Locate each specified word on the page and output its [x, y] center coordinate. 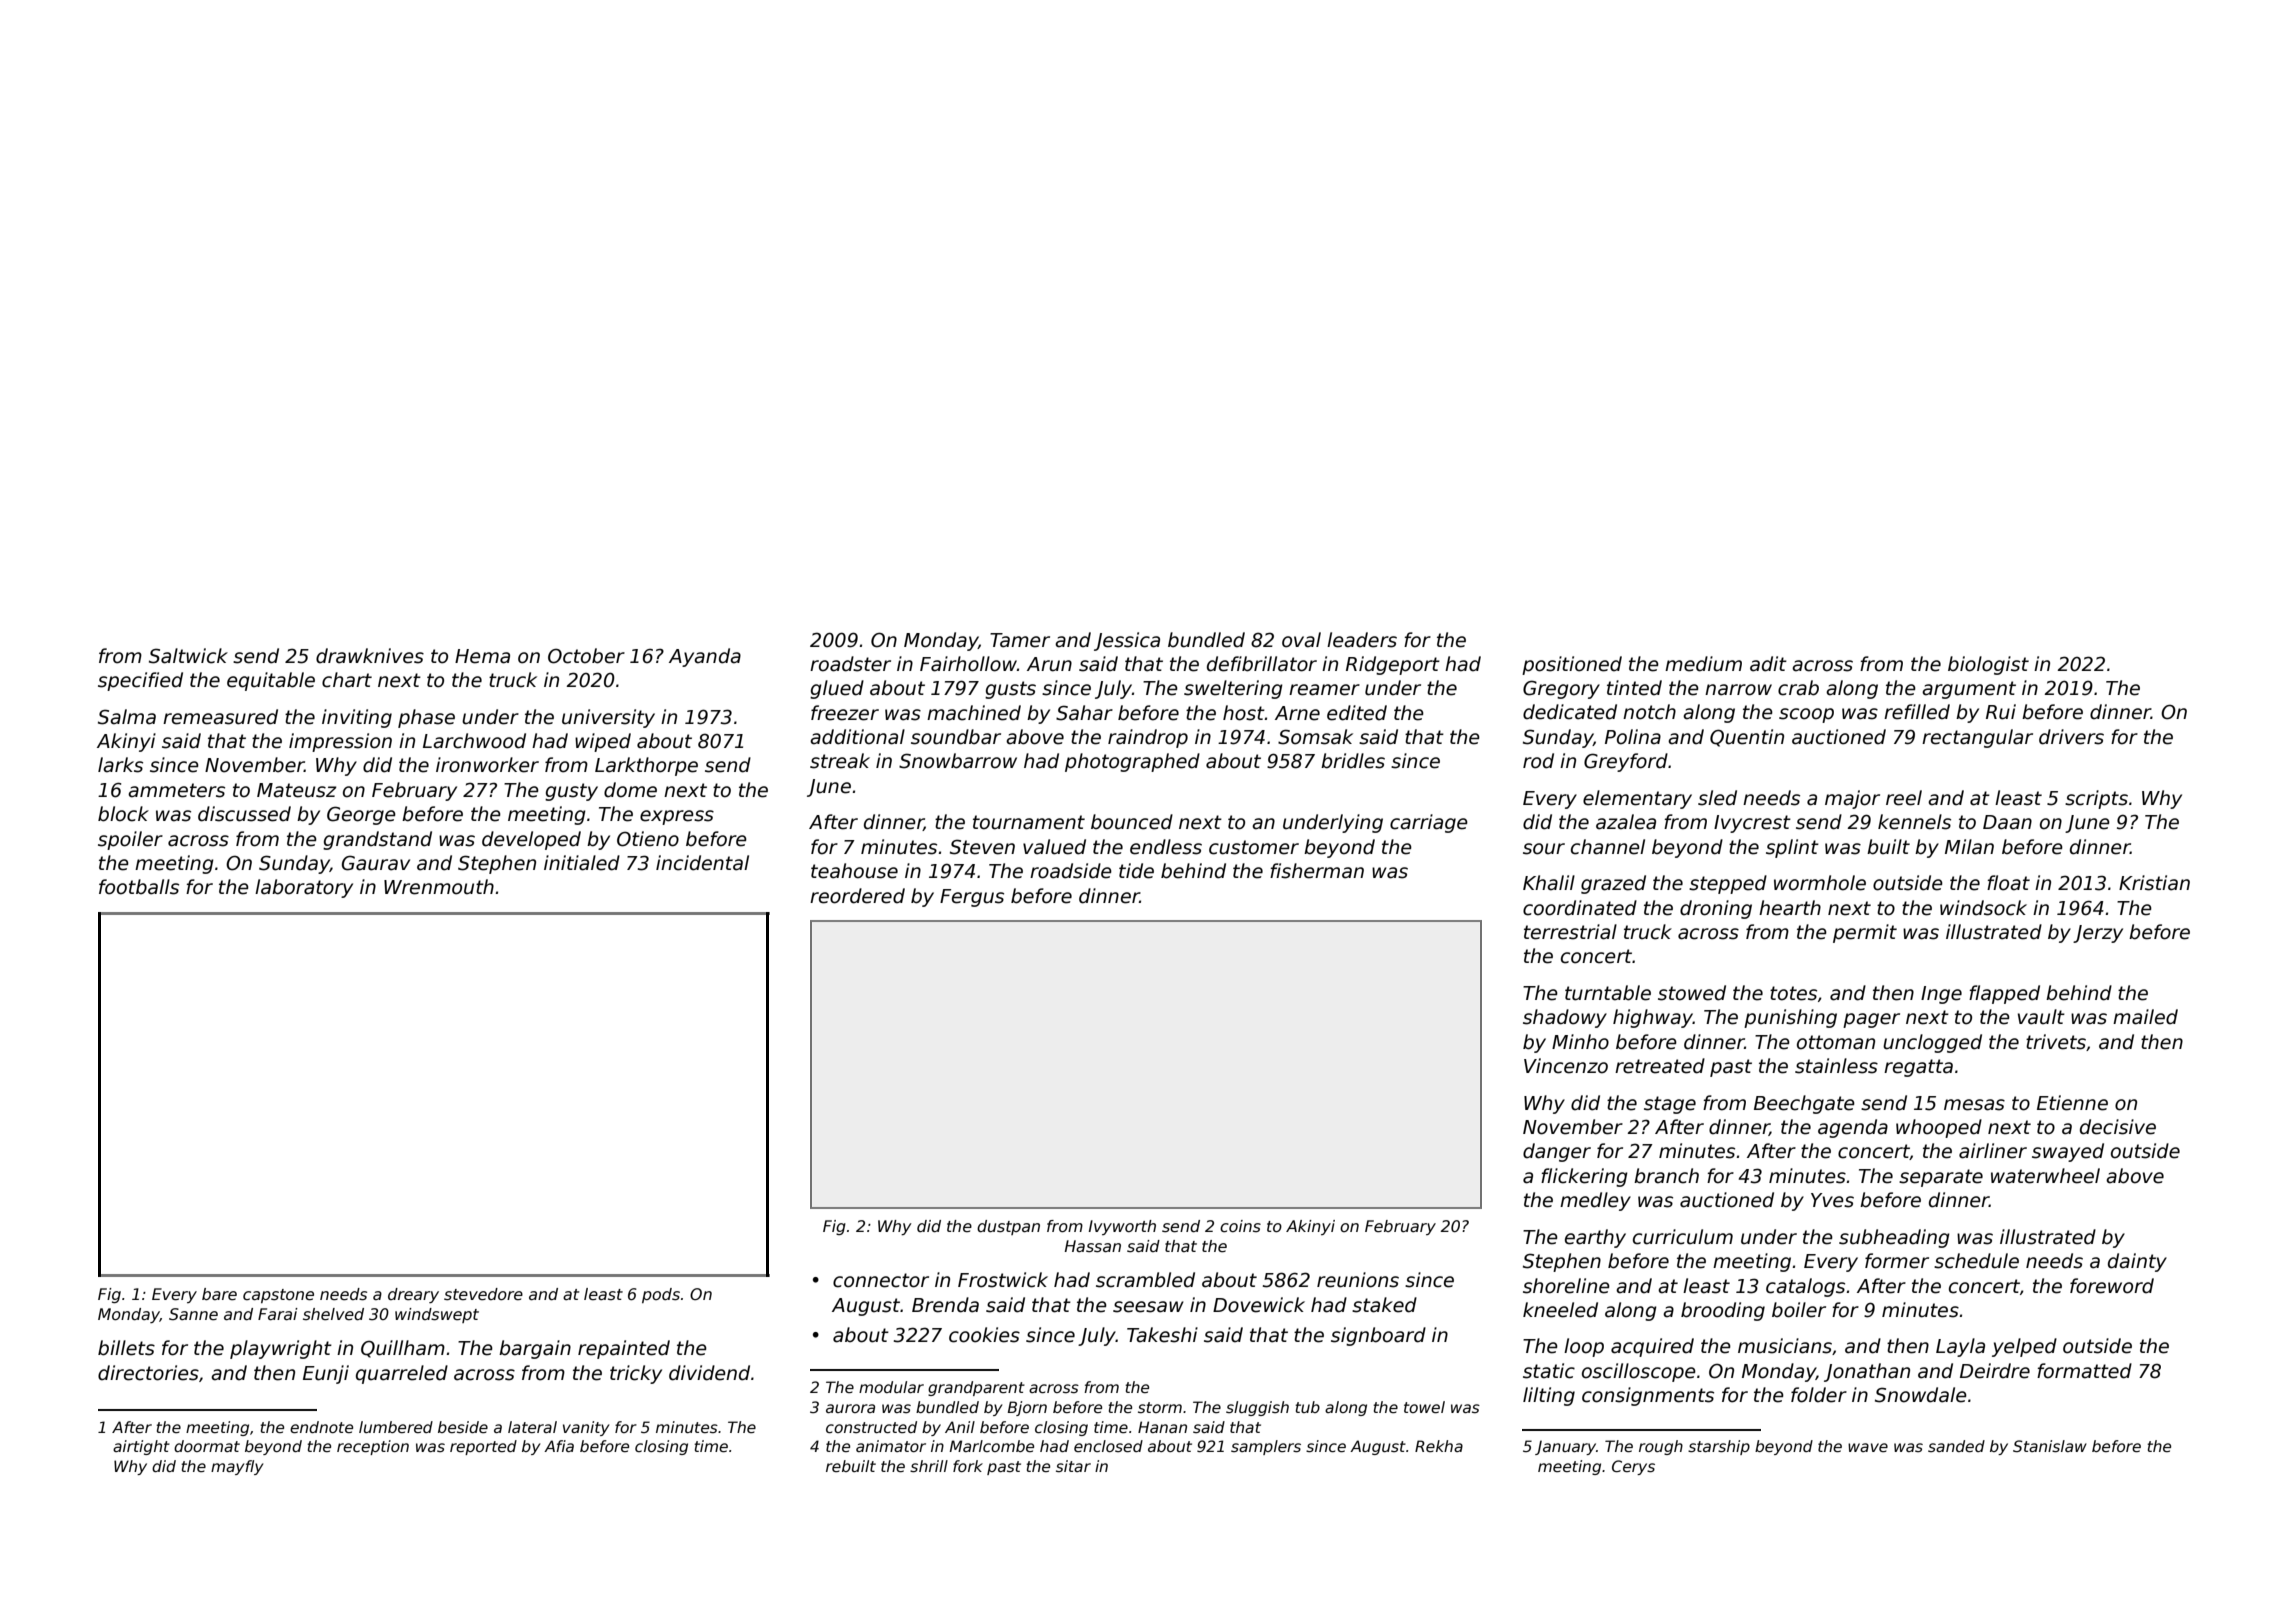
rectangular [1977, 738]
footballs [139, 887]
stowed [1692, 993]
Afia [559, 1446]
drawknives [370, 656]
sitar [1073, 1466]
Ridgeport [1393, 665]
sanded [1956, 1446]
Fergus [972, 898]
